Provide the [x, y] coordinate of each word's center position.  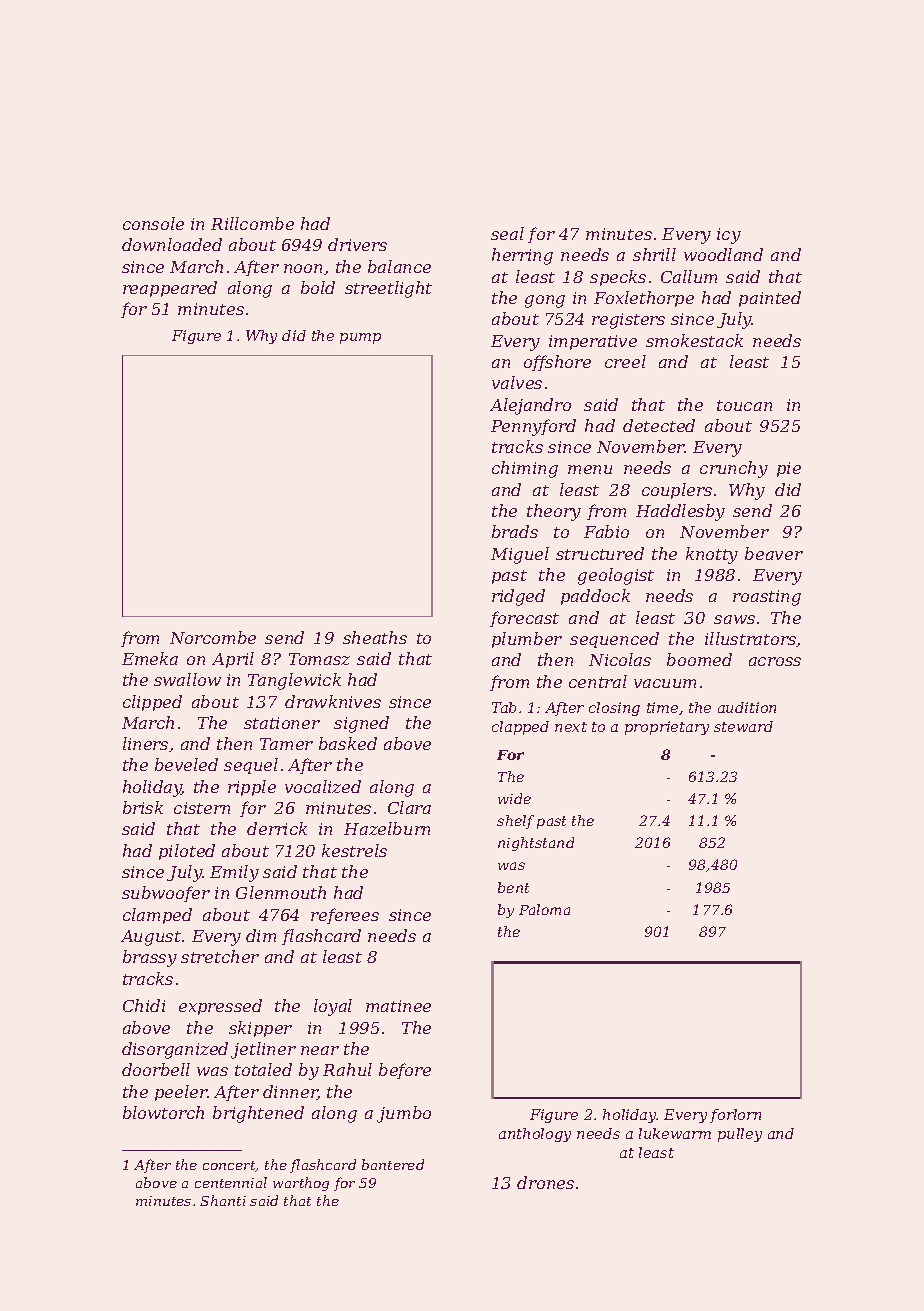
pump [360, 338]
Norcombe [213, 637]
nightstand [536, 844]
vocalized [323, 786]
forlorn [735, 1116]
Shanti [223, 1200]
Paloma [544, 909]
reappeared [170, 289]
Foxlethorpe [644, 299]
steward [743, 726]
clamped [157, 916]
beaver [774, 553]
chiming [525, 469]
